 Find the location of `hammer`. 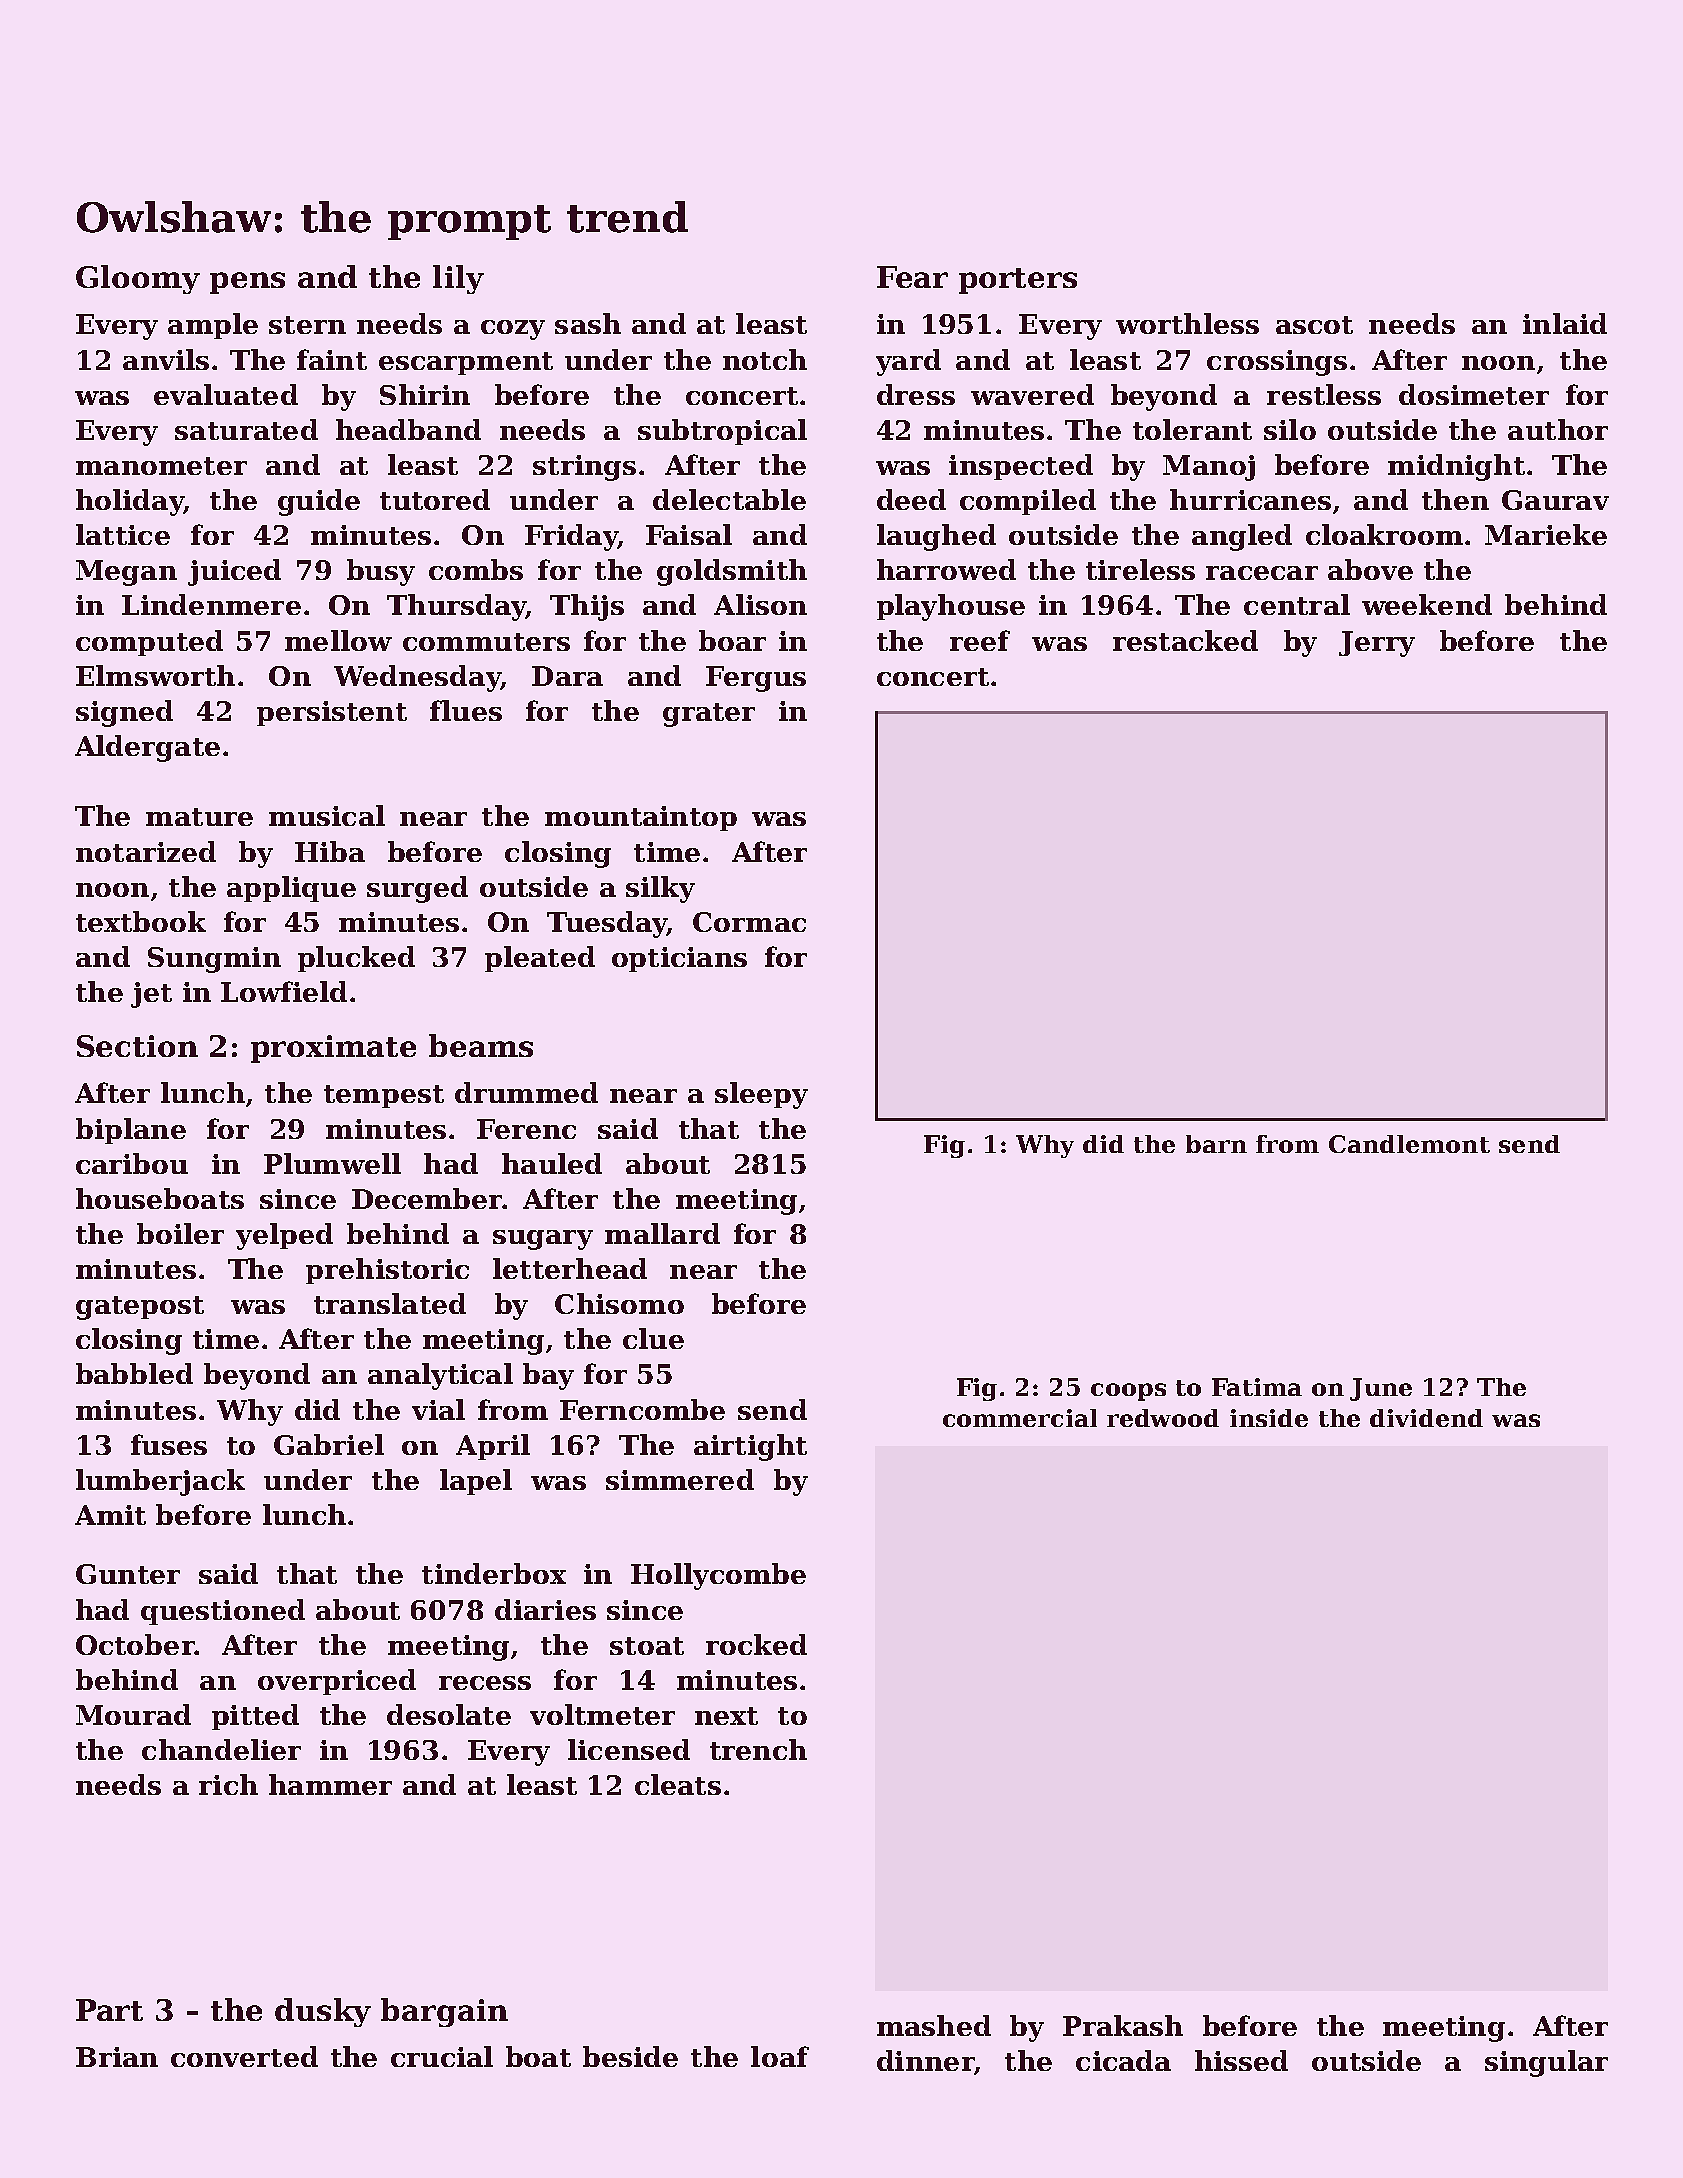

hammer is located at coordinates (330, 1784).
